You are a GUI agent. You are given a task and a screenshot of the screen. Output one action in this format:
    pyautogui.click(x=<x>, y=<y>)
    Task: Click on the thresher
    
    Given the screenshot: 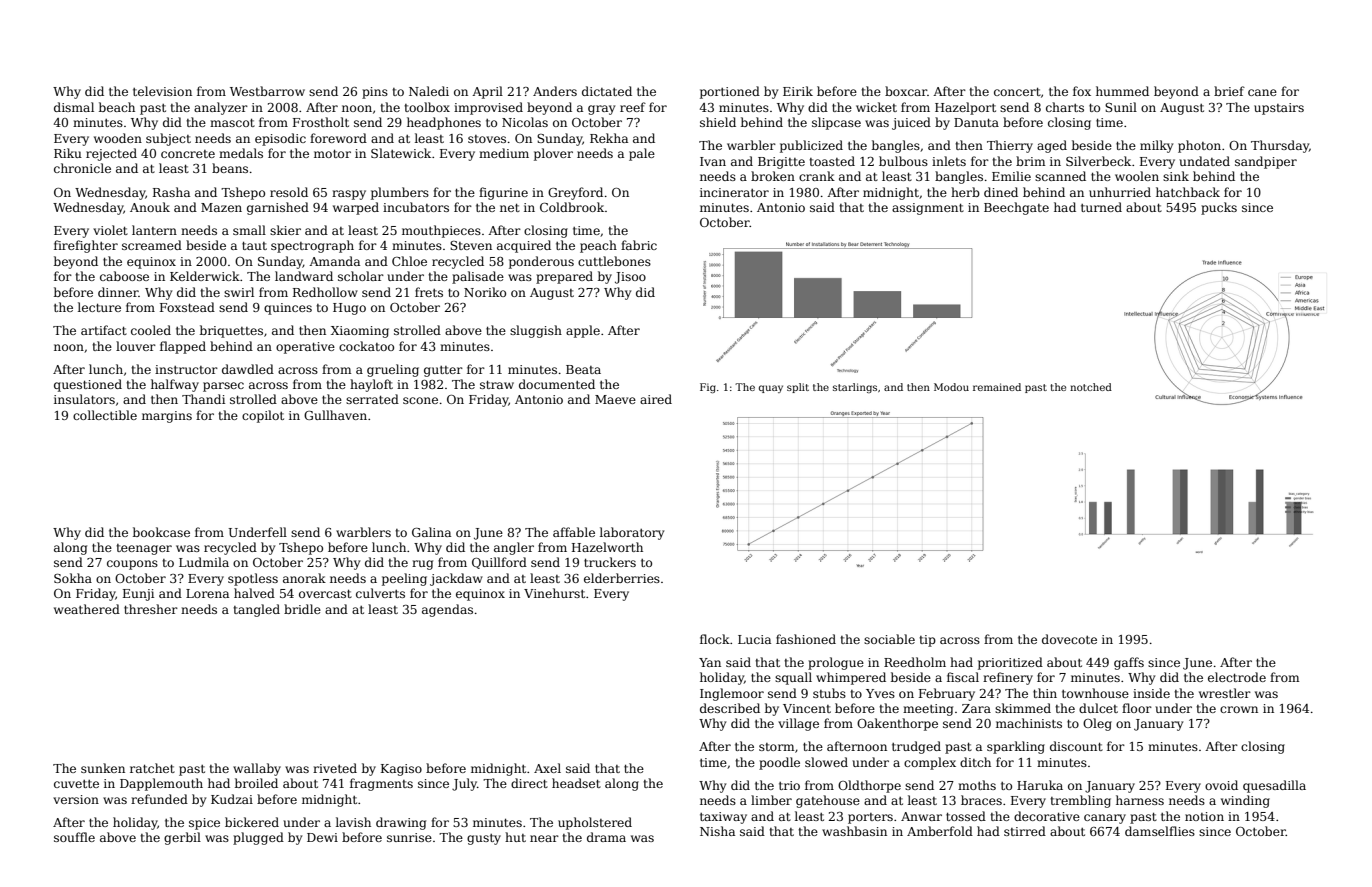 What is the action you would take?
    pyautogui.click(x=151, y=609)
